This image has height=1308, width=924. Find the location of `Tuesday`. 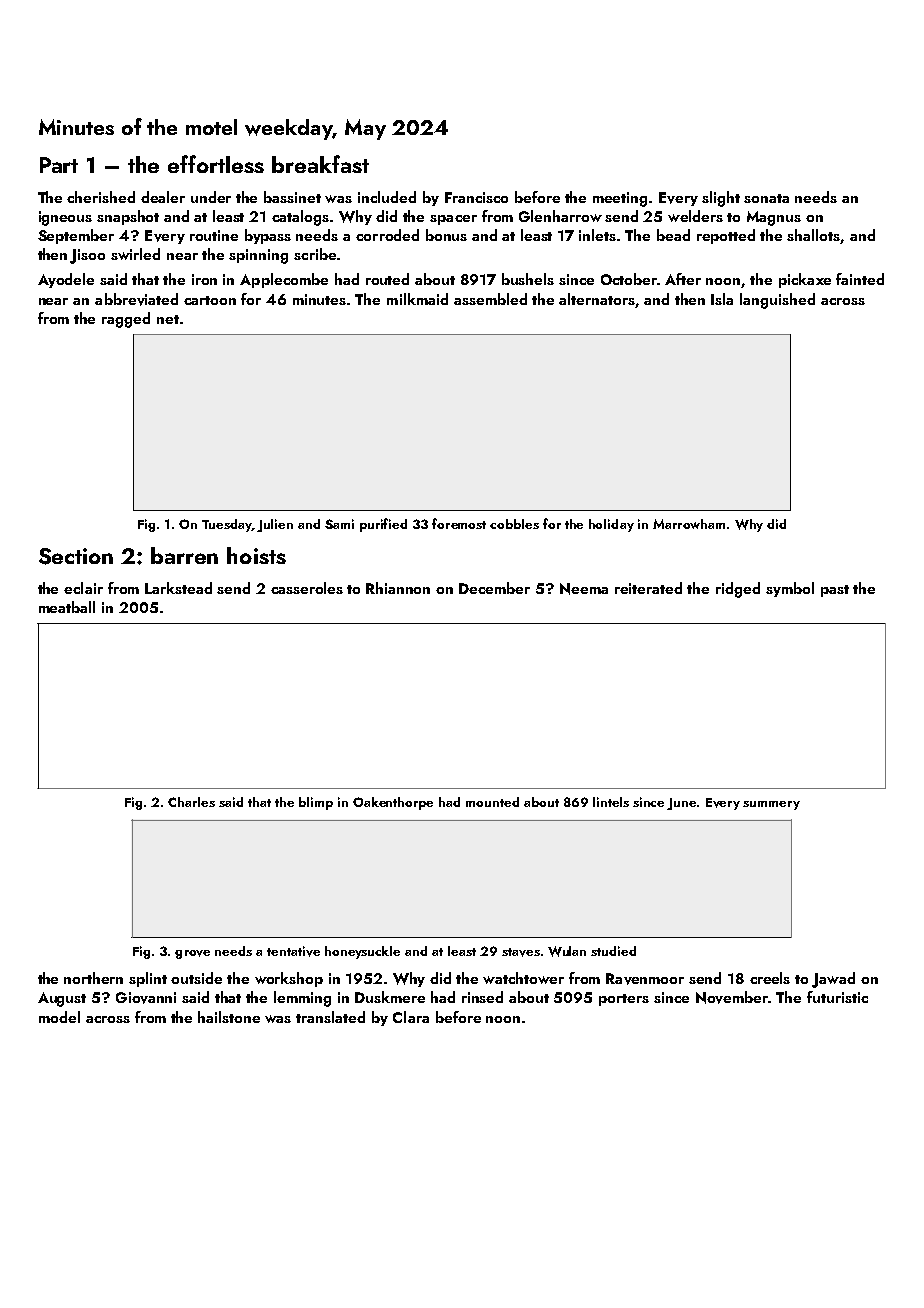

Tuesday is located at coordinates (227, 525).
